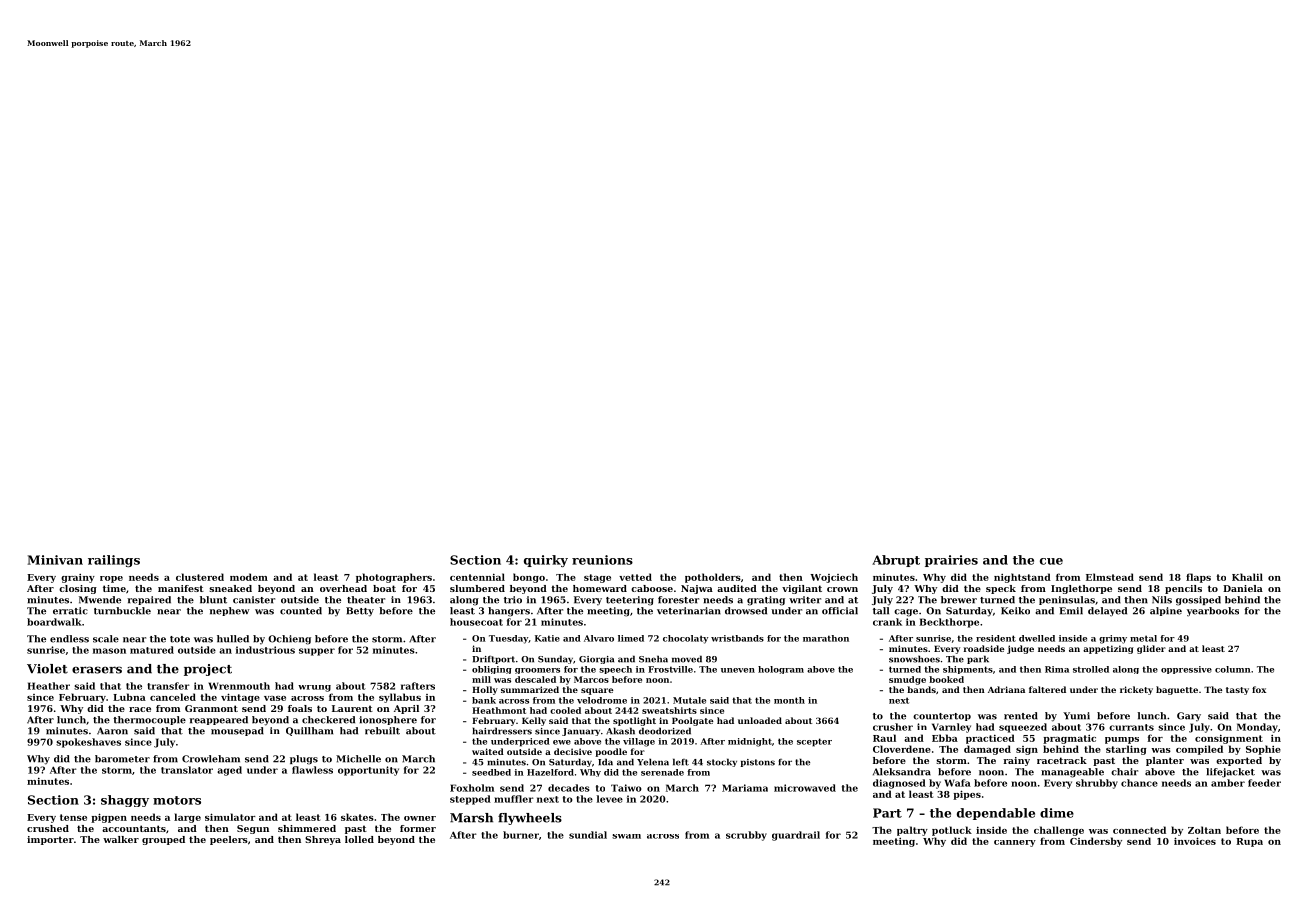 The height and width of the document is (924, 1308). What do you see at coordinates (163, 840) in the document?
I see `grouped` at bounding box center [163, 840].
